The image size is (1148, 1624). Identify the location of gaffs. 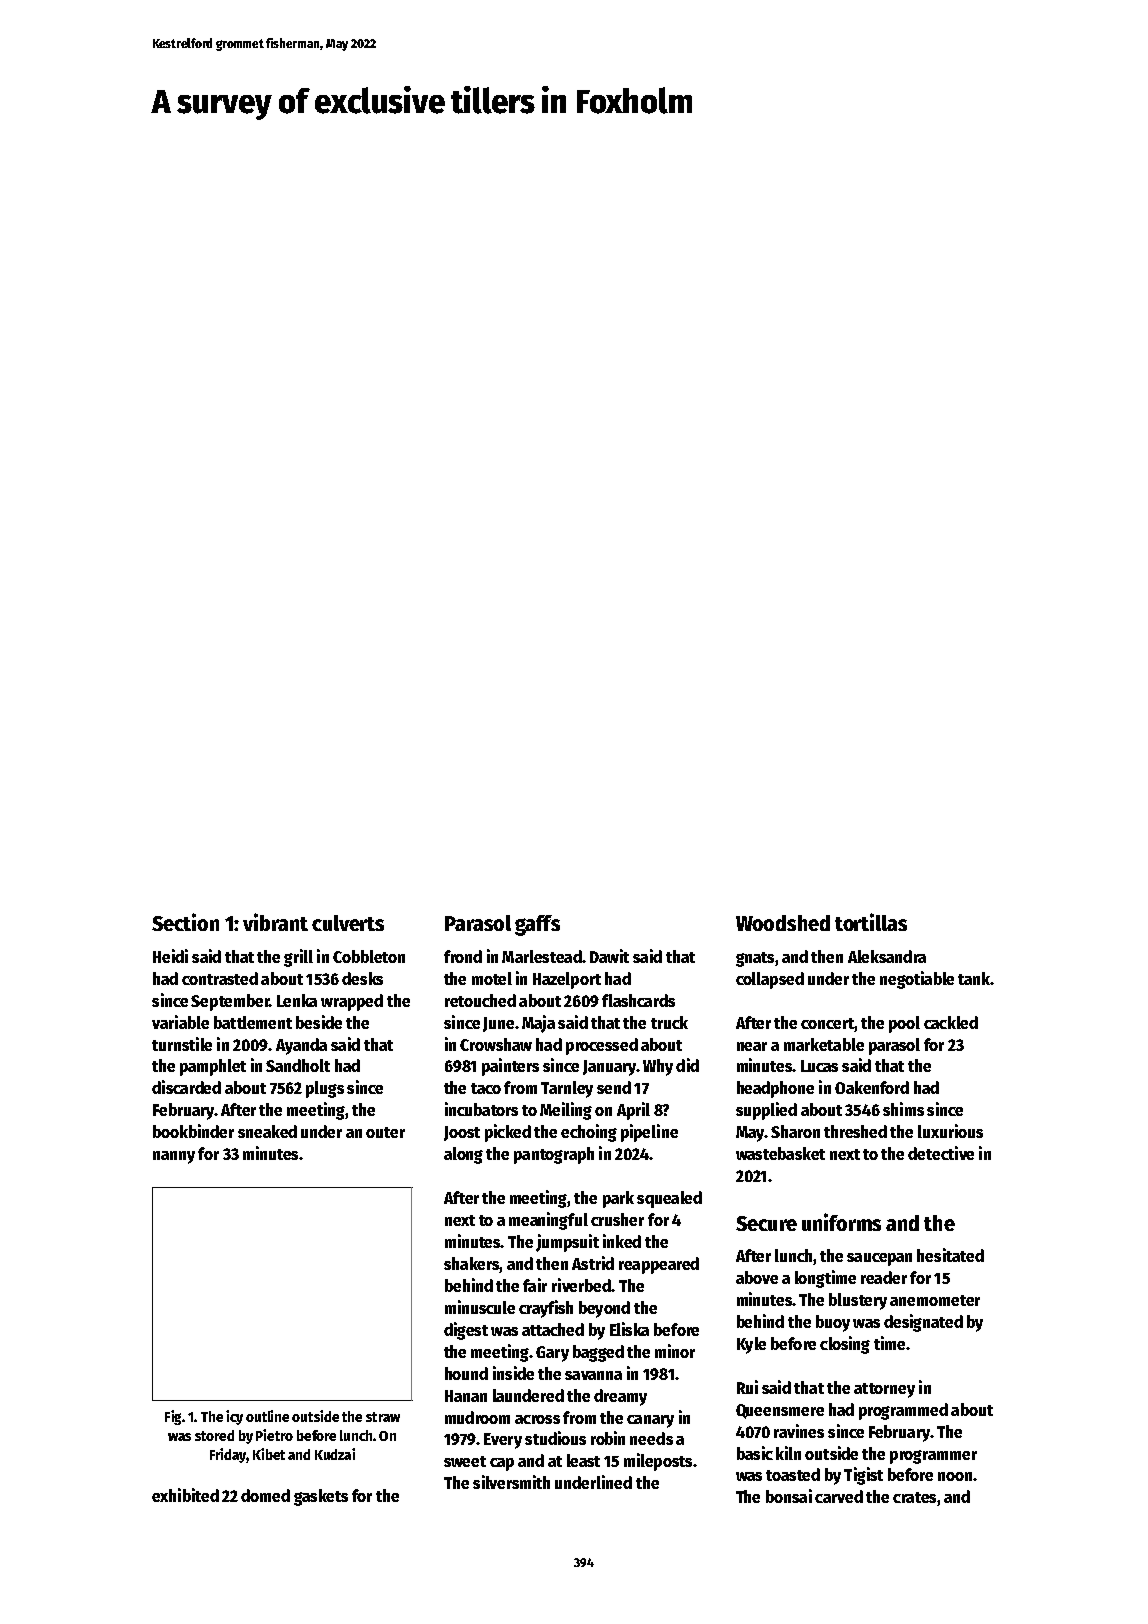
(537, 925).
